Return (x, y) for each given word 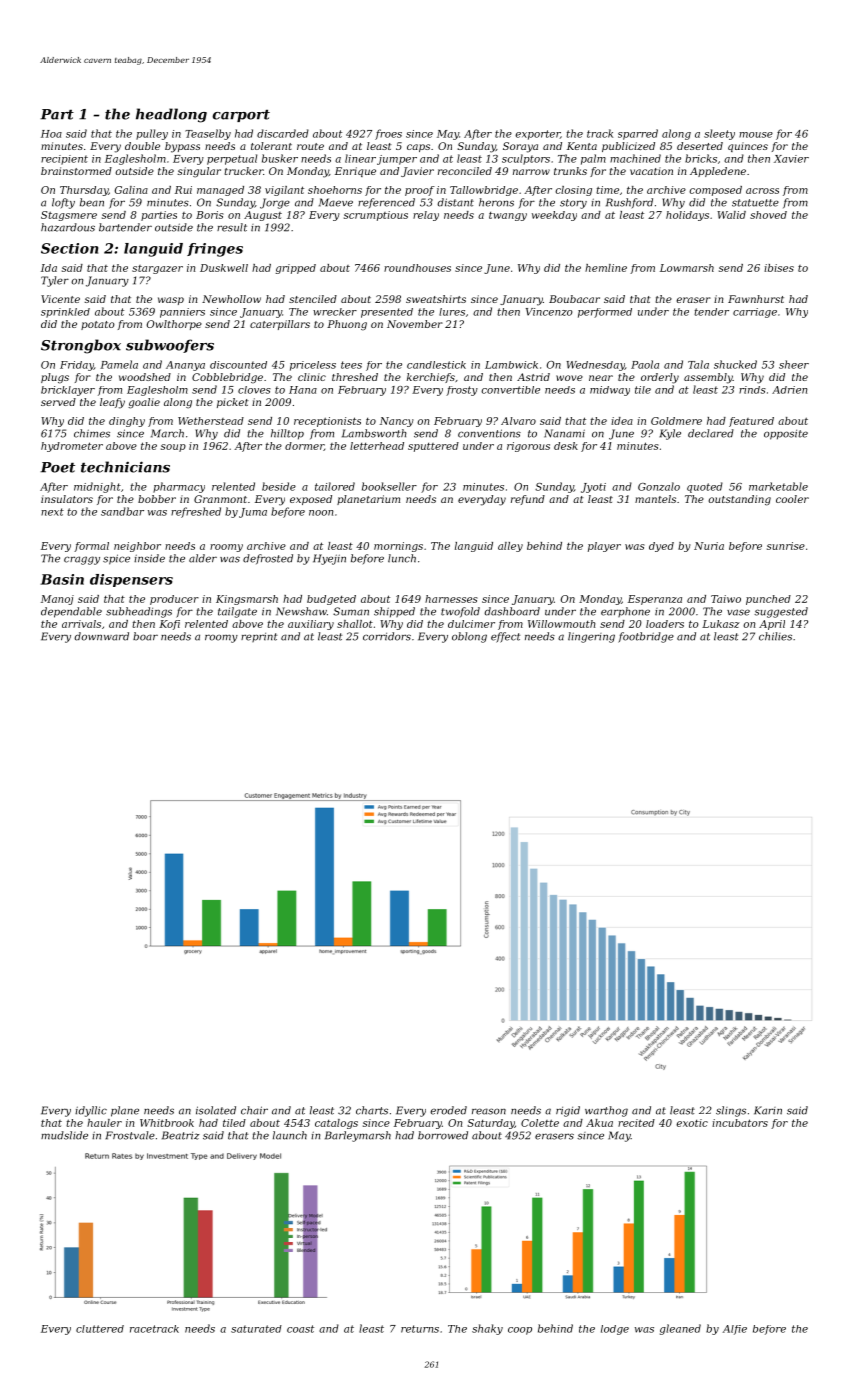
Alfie (734, 1330)
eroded (448, 1110)
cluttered (100, 1329)
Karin (768, 1110)
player (604, 547)
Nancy (397, 422)
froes (388, 134)
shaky (487, 1329)
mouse (756, 135)
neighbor (137, 547)
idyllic (91, 1111)
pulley (152, 134)
